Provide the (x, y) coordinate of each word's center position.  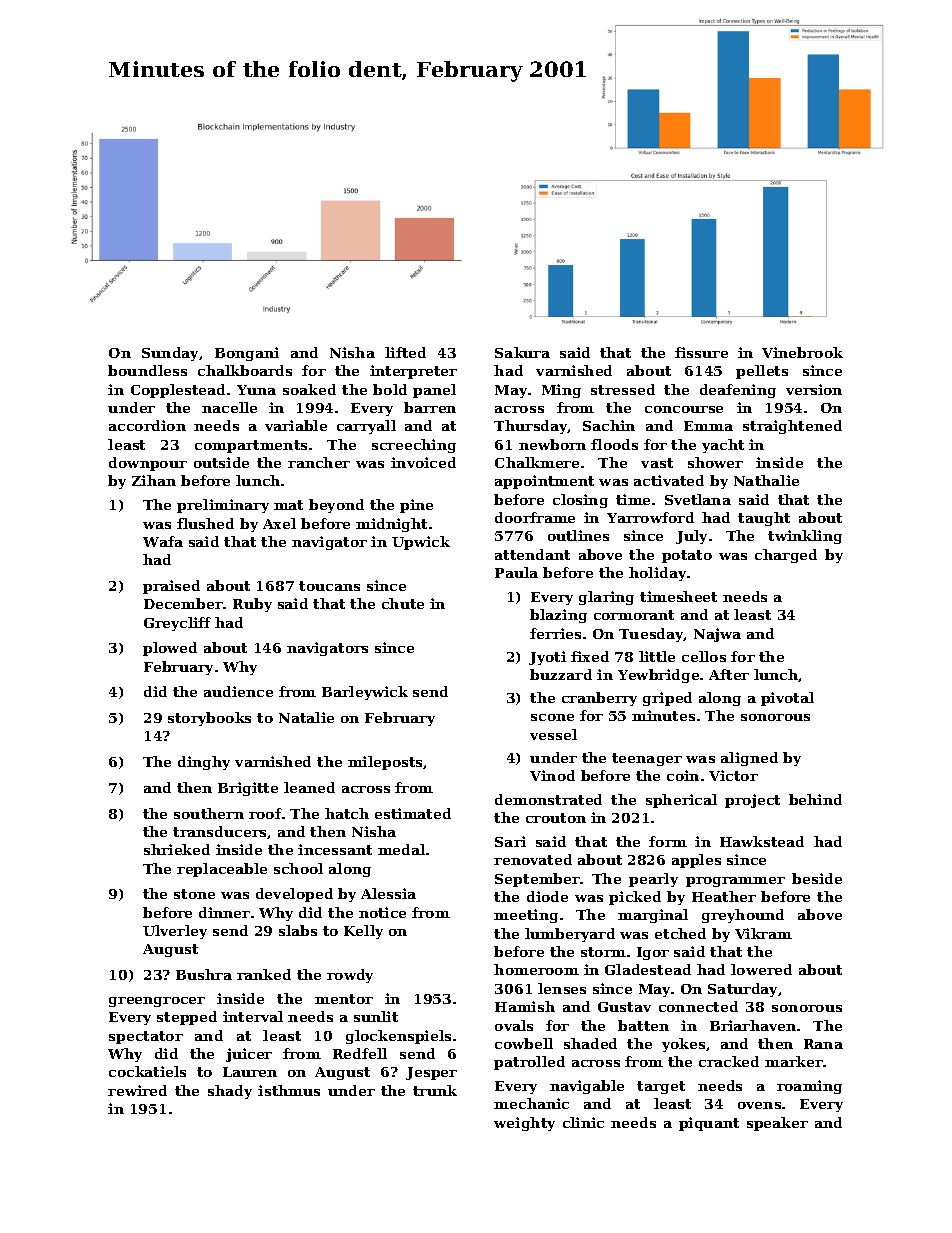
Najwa (717, 635)
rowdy (350, 976)
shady (230, 1092)
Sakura (522, 352)
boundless (147, 370)
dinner (224, 912)
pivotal (787, 699)
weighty (524, 1124)
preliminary (223, 506)
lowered (761, 969)
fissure (701, 352)
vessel (553, 734)
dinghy (204, 763)
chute (403, 603)
